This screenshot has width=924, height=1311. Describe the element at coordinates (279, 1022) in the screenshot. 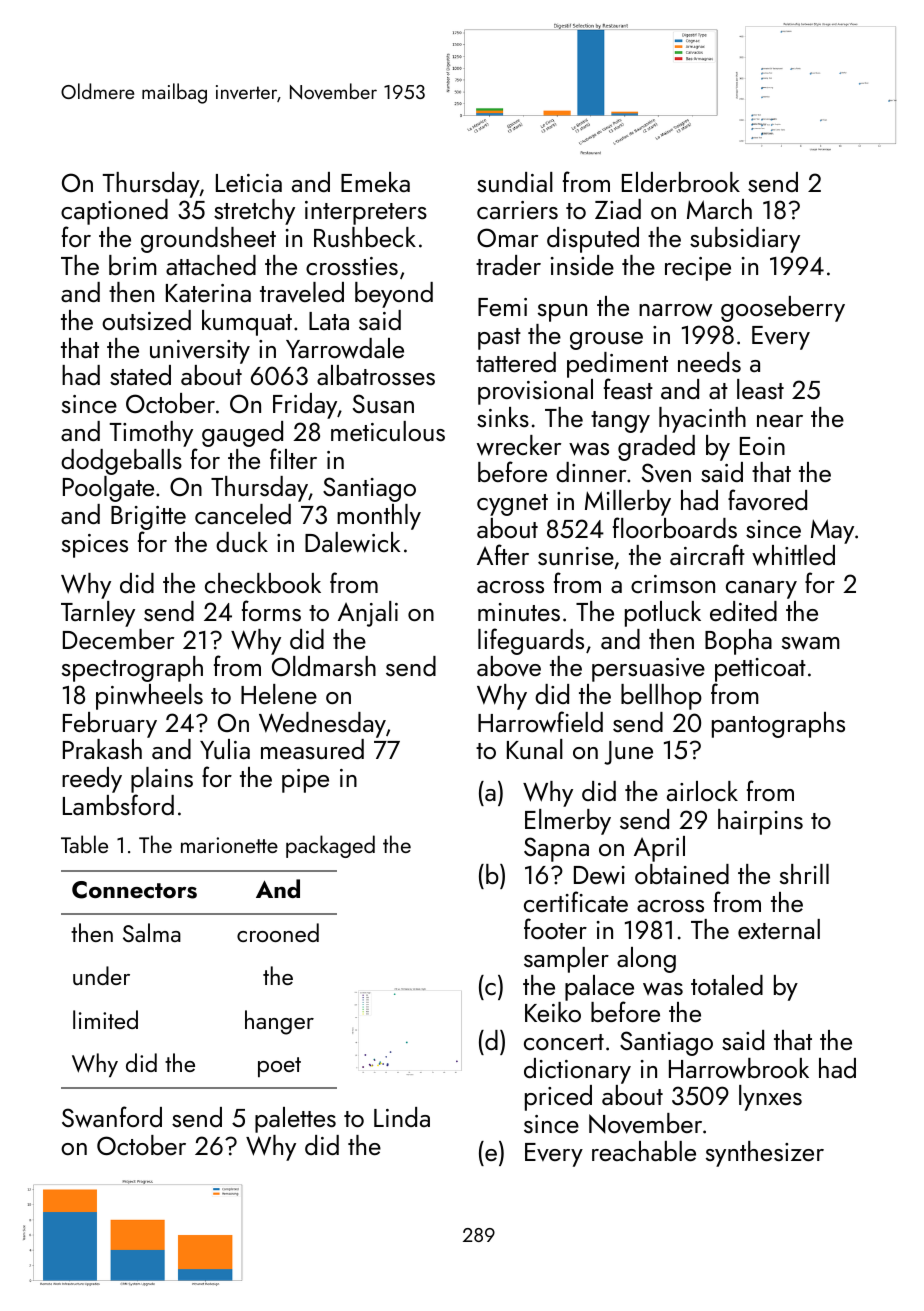

I see `hanger` at that location.
